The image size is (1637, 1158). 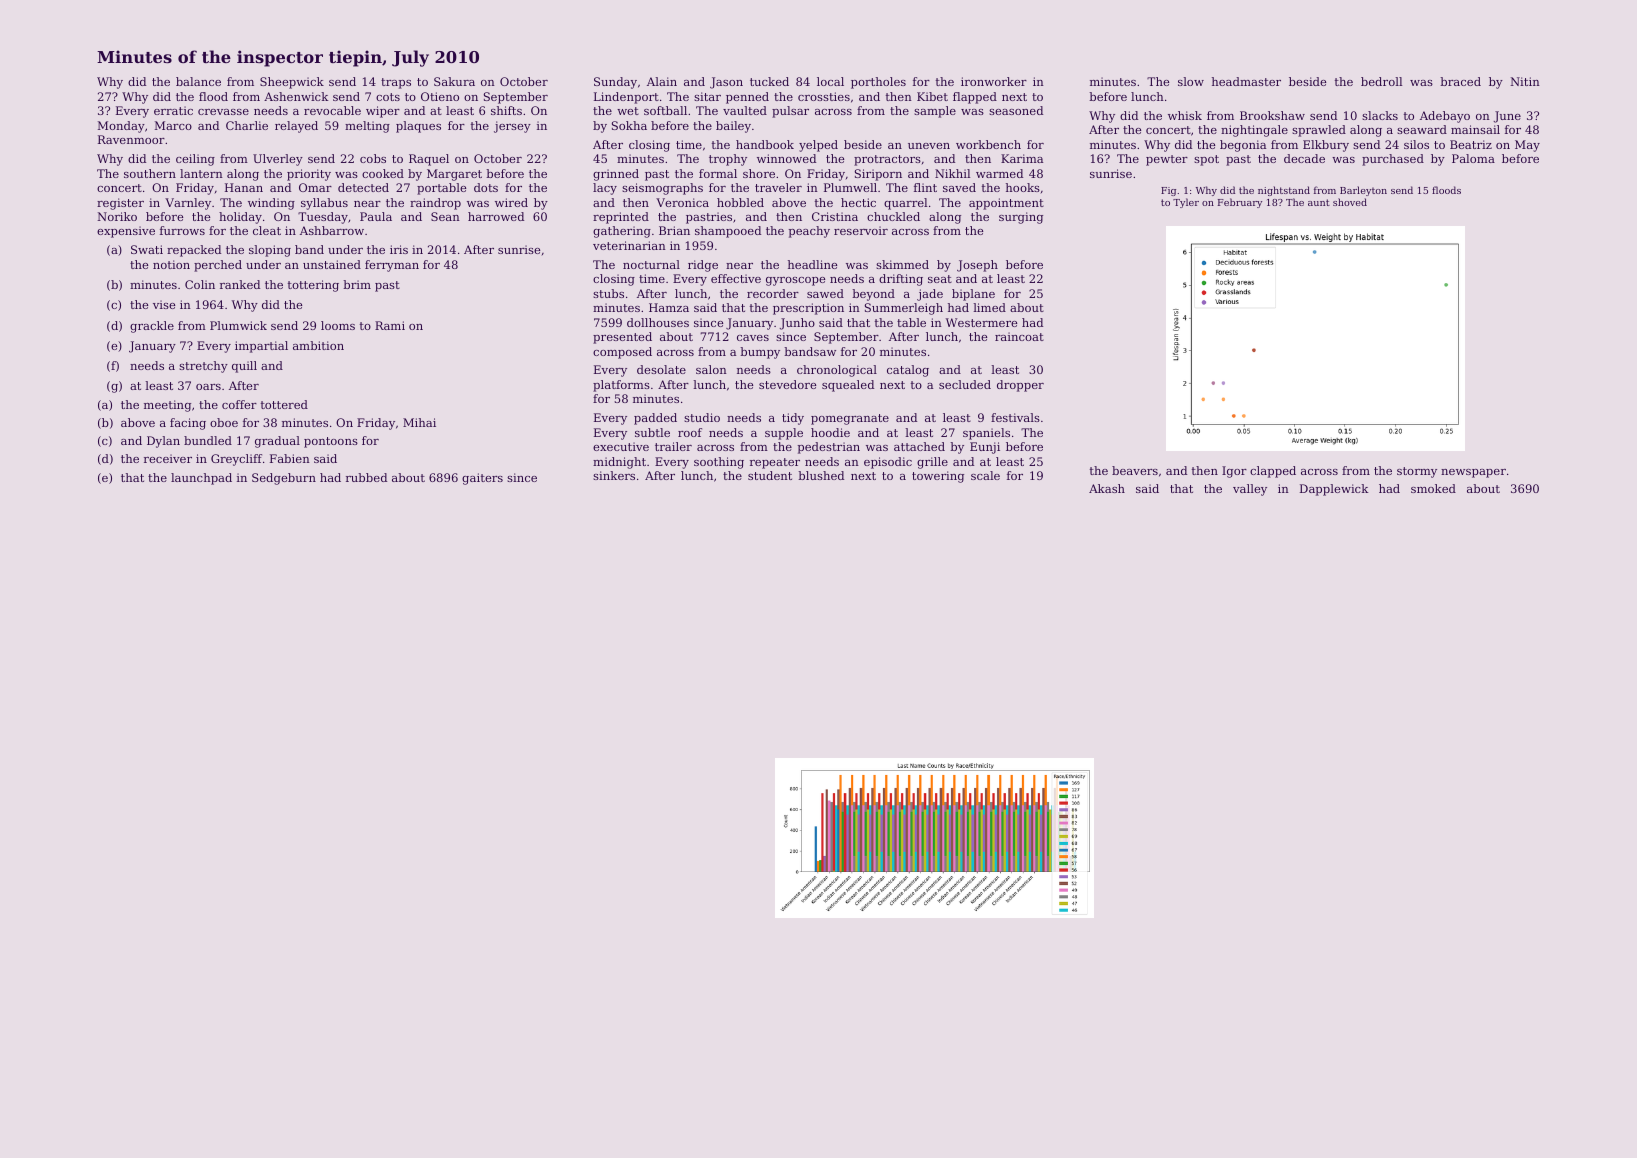 I want to click on ambition, so click(x=318, y=345).
